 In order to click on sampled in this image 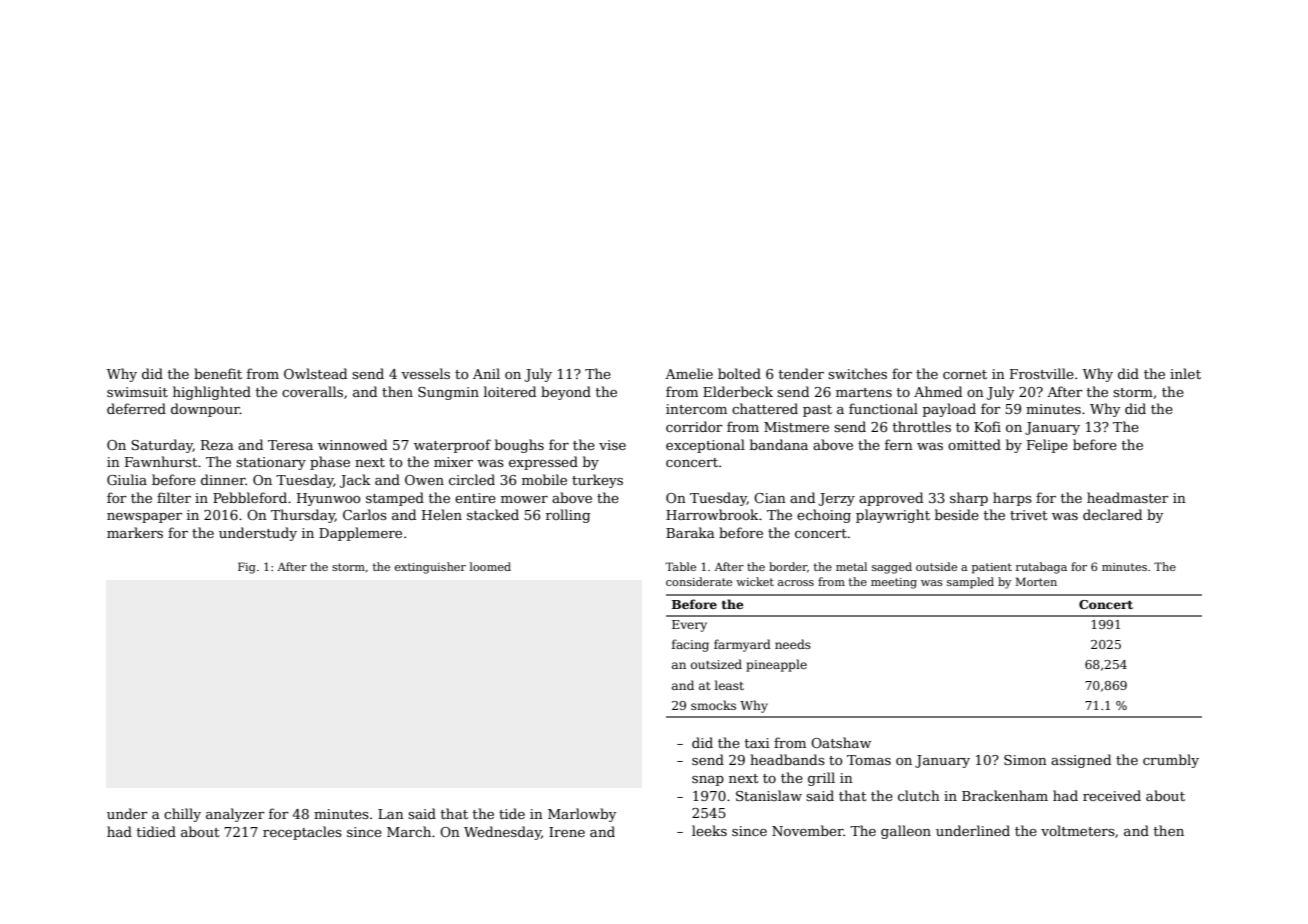, I will do `click(970, 583)`.
